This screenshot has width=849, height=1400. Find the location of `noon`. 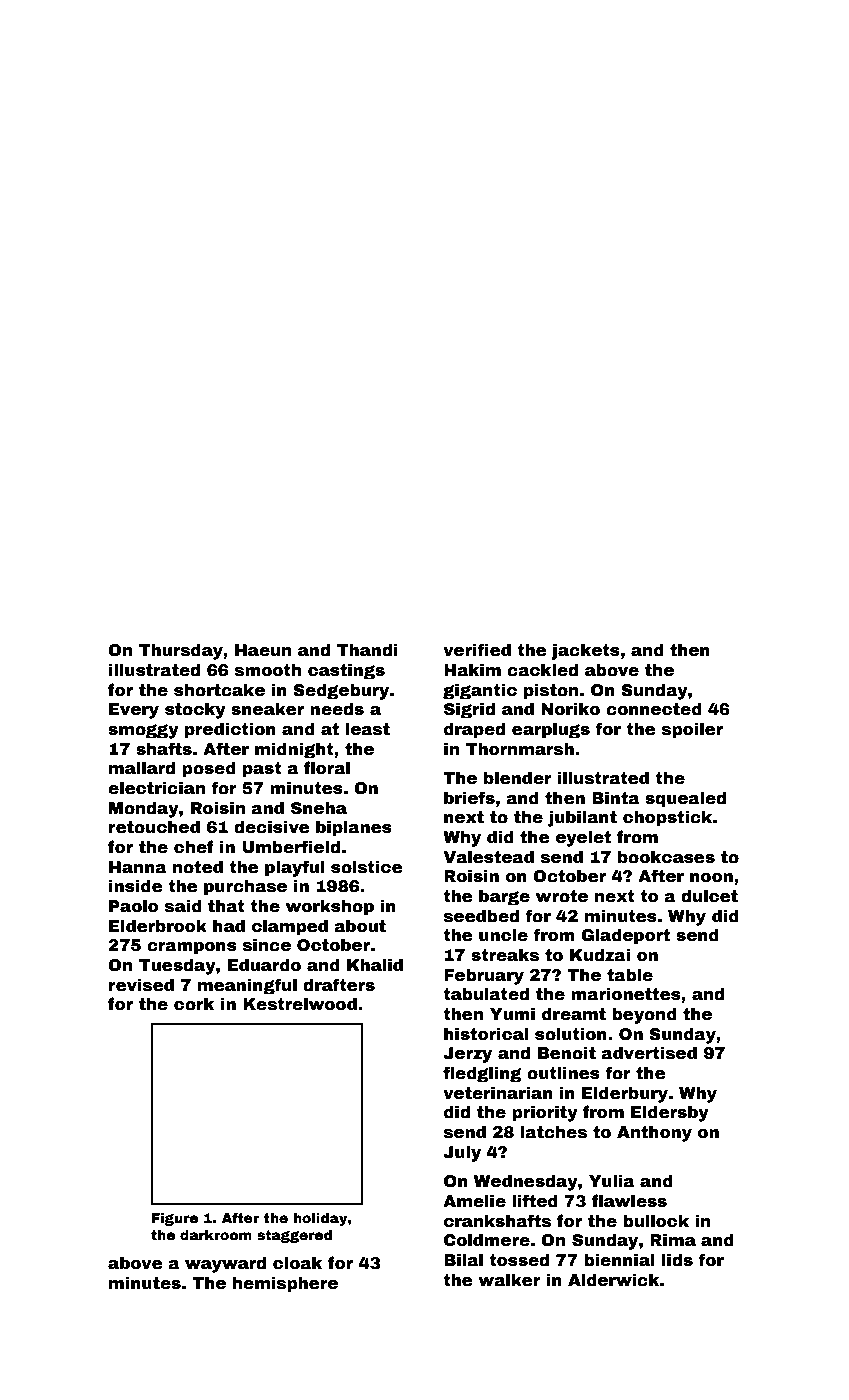

noon is located at coordinates (711, 878).
